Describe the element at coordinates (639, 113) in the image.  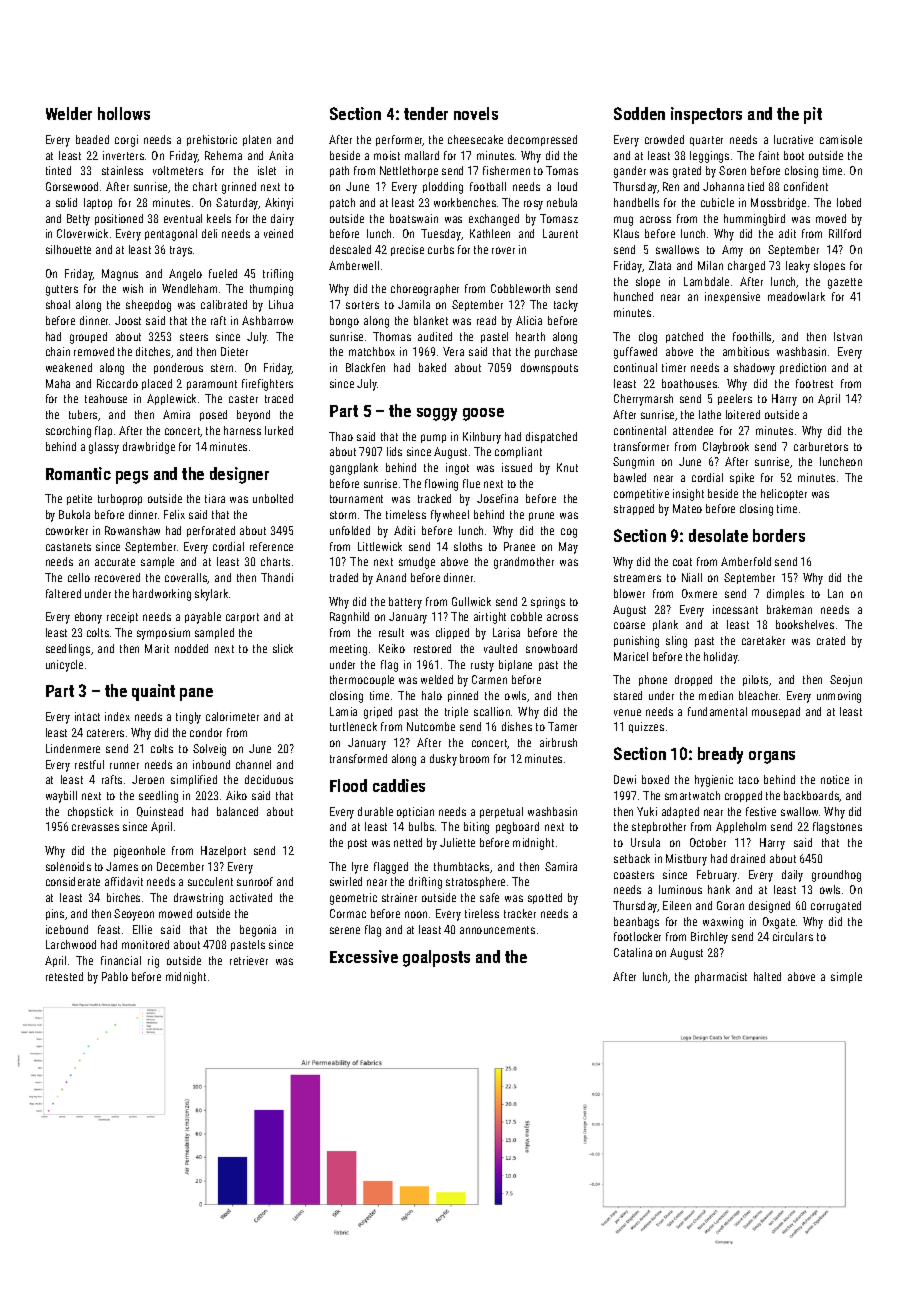
I see `Sodden` at that location.
